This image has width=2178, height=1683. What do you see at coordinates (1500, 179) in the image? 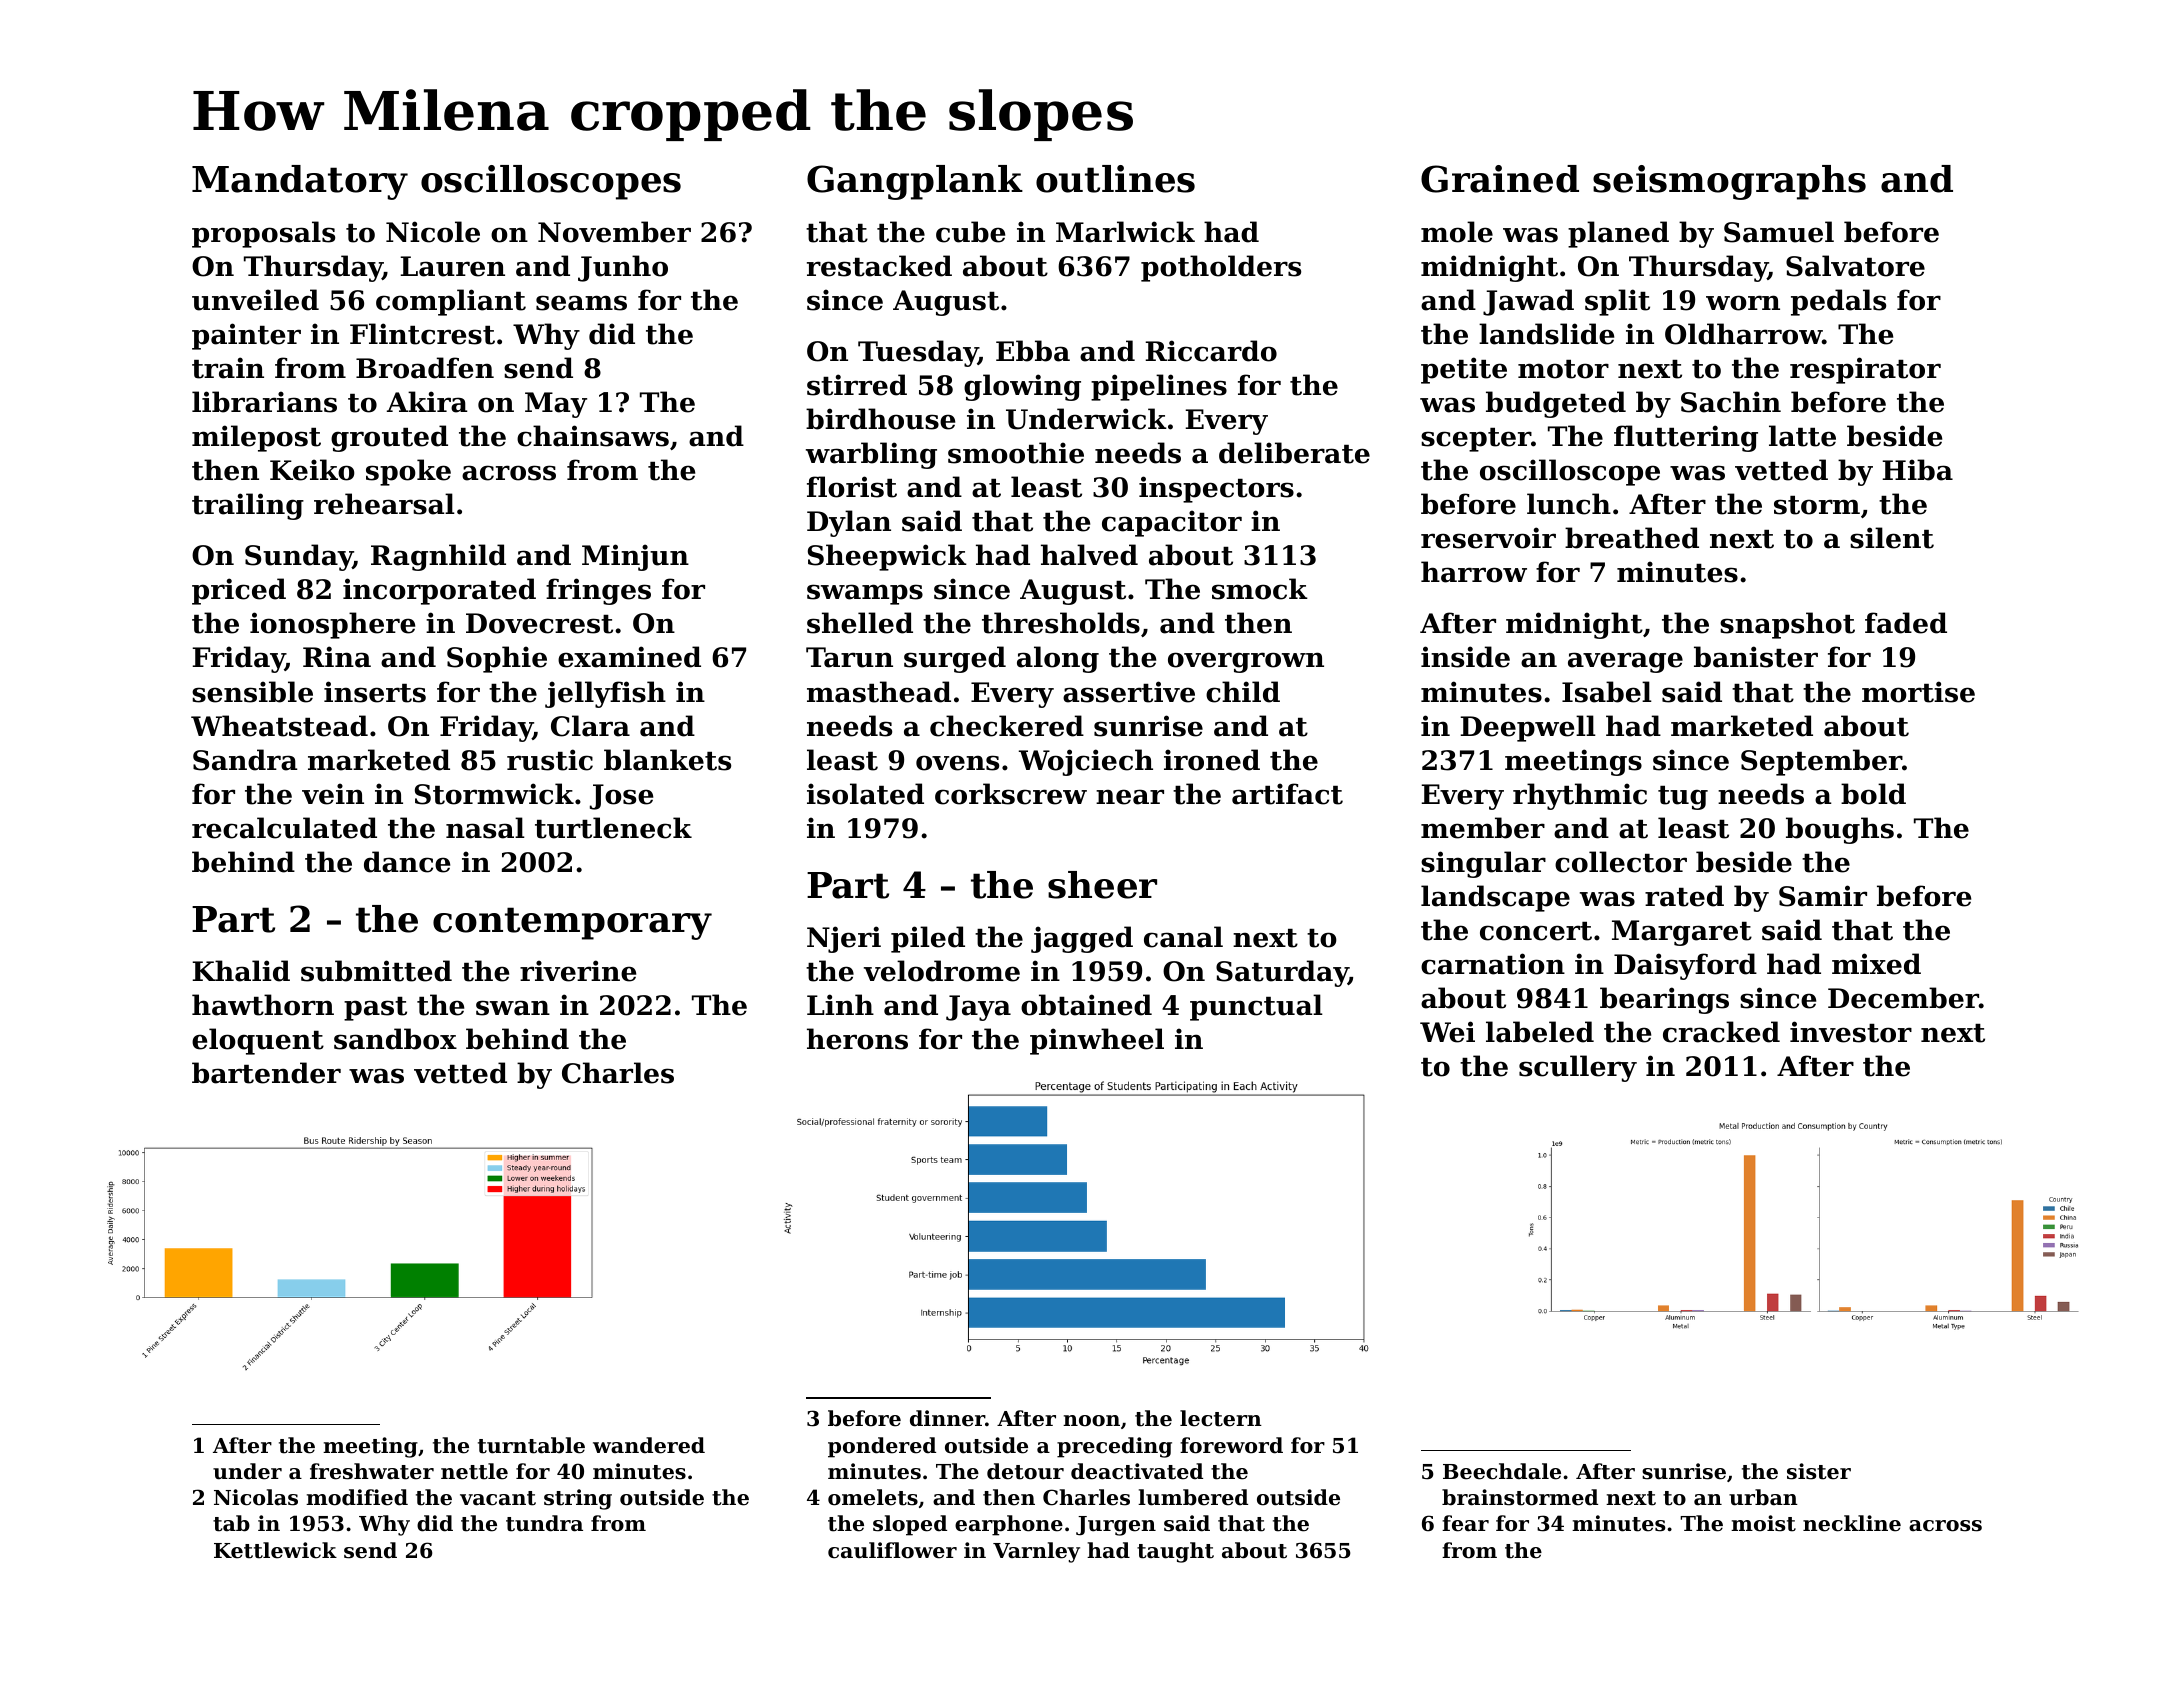
I see `Grained` at bounding box center [1500, 179].
